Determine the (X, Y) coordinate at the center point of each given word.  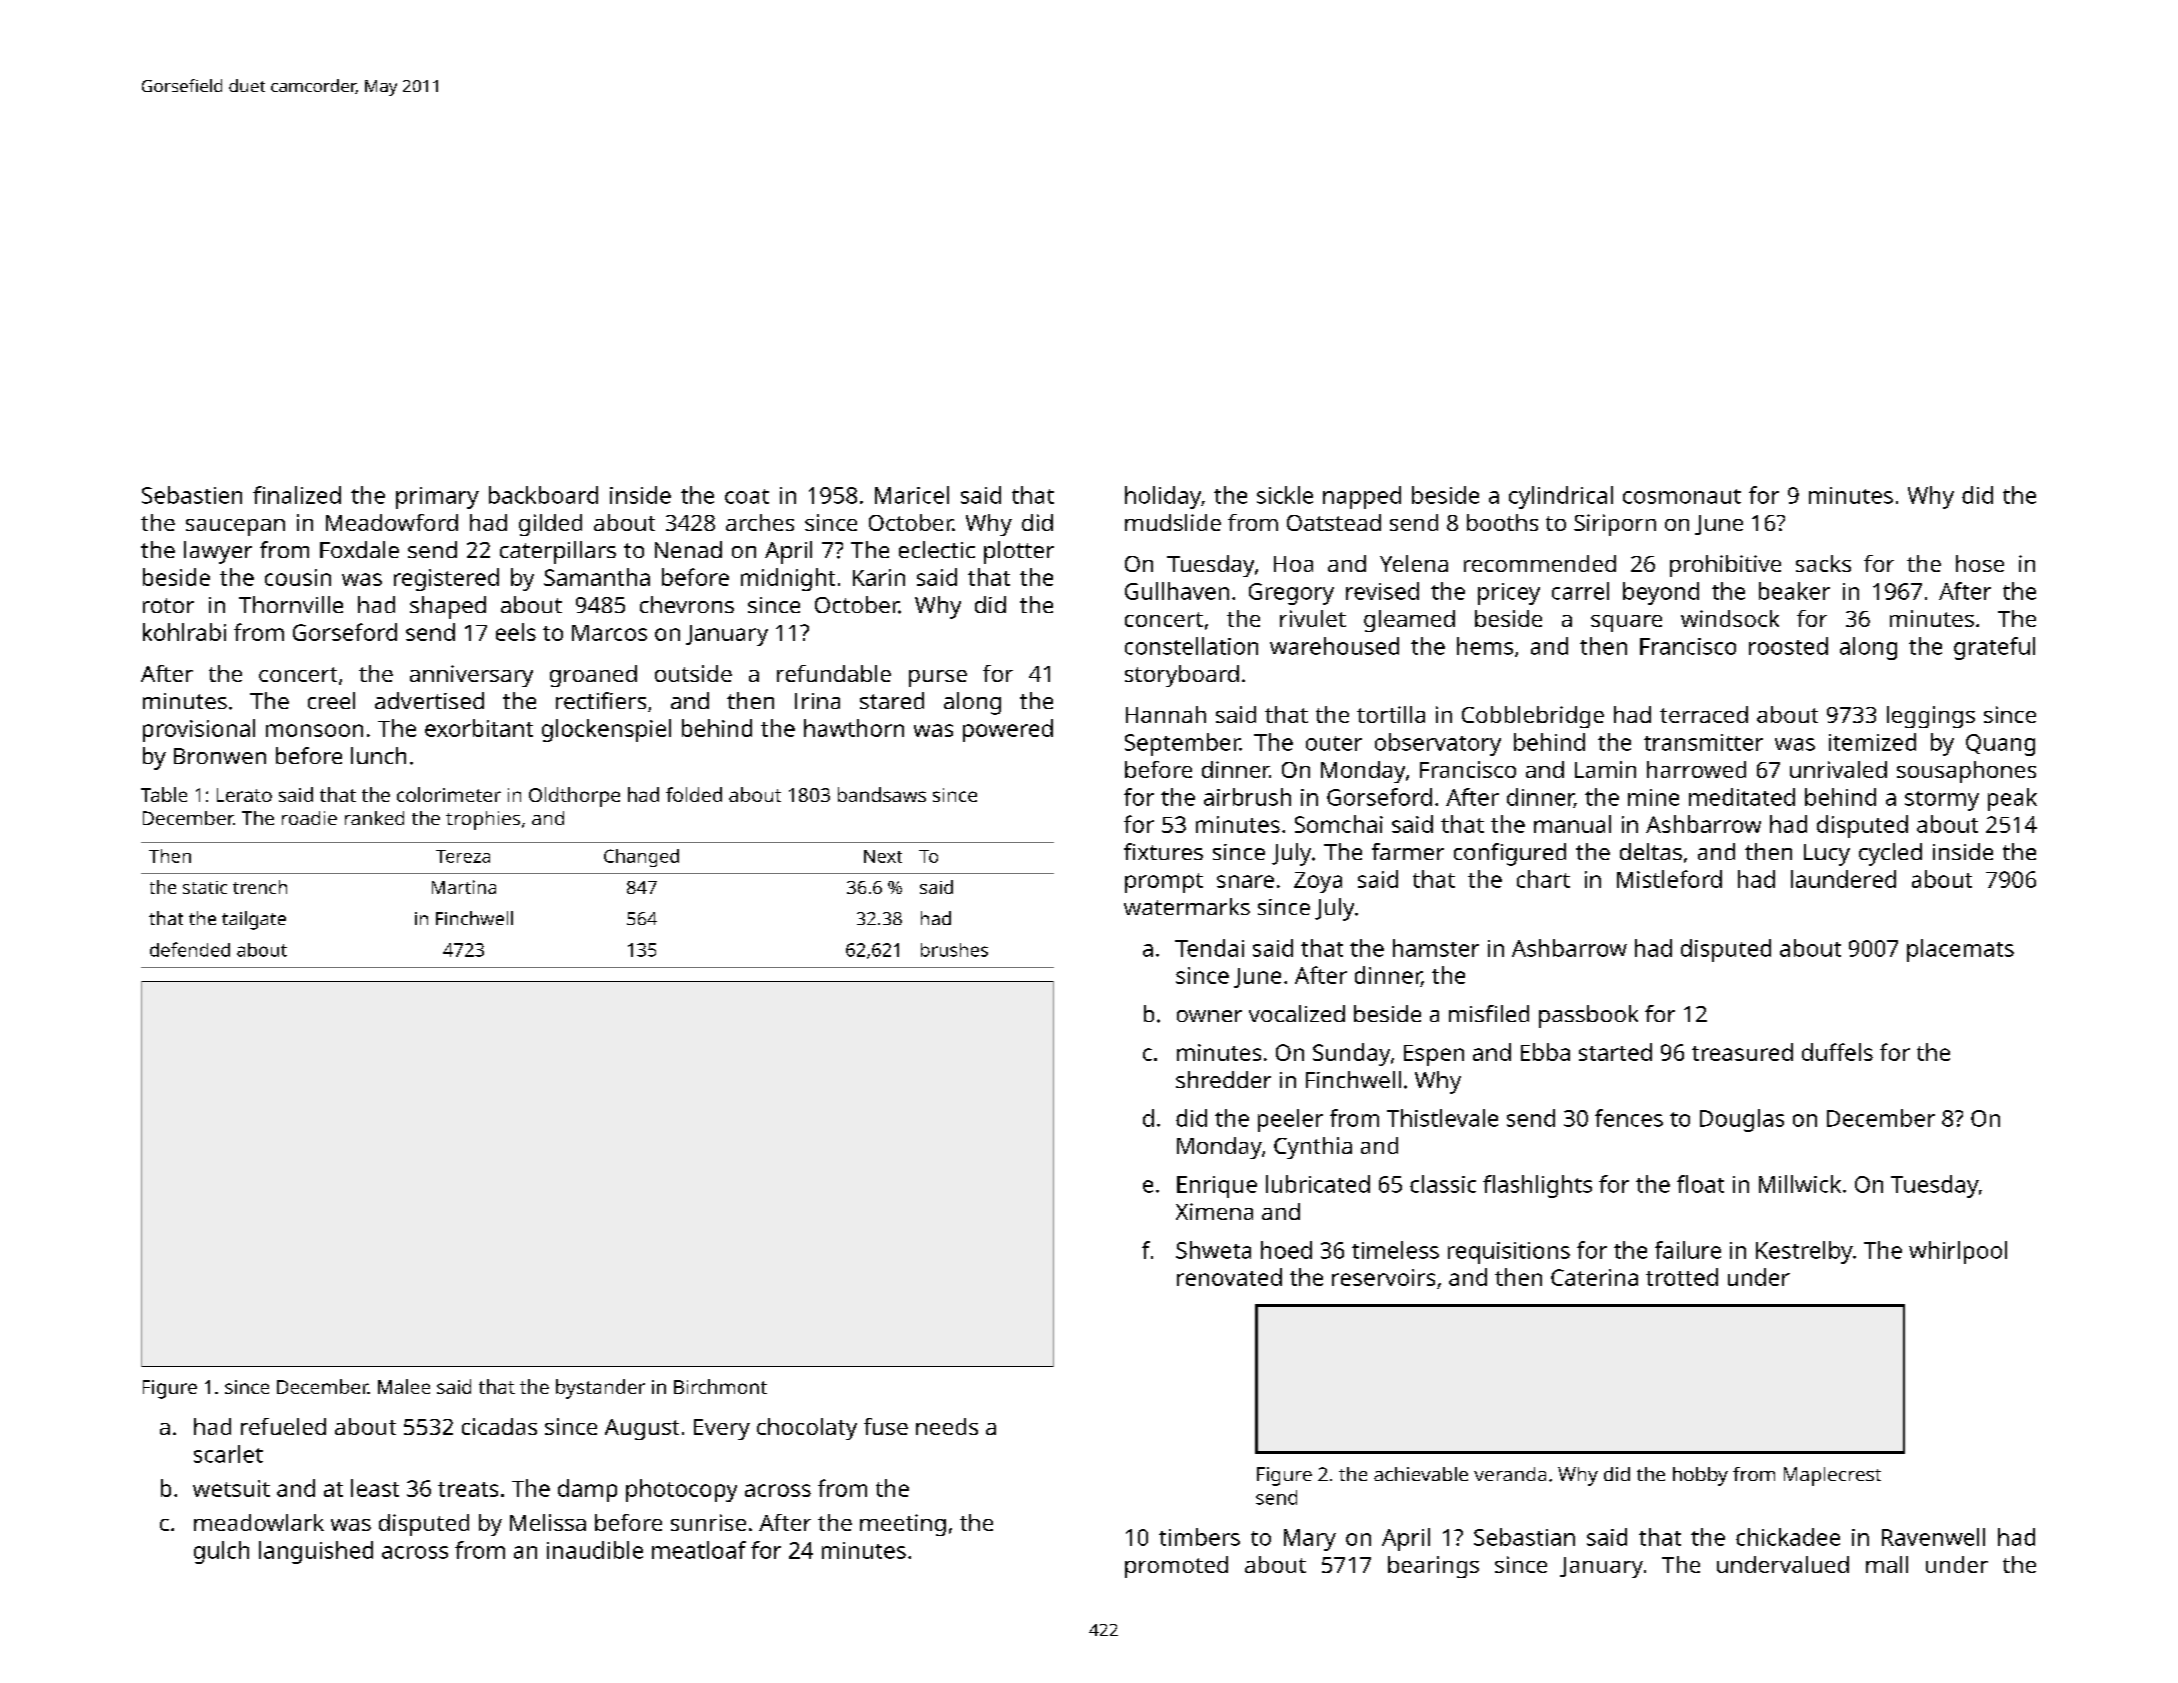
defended (190, 949)
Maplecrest (1832, 1476)
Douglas (1742, 1120)
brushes (954, 950)
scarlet (228, 1454)
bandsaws (882, 794)
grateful (1994, 648)
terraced (1704, 714)
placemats (1960, 950)
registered (446, 579)
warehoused (1334, 646)
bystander (600, 1389)
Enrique (1217, 1187)
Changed (641, 858)
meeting (903, 1525)
